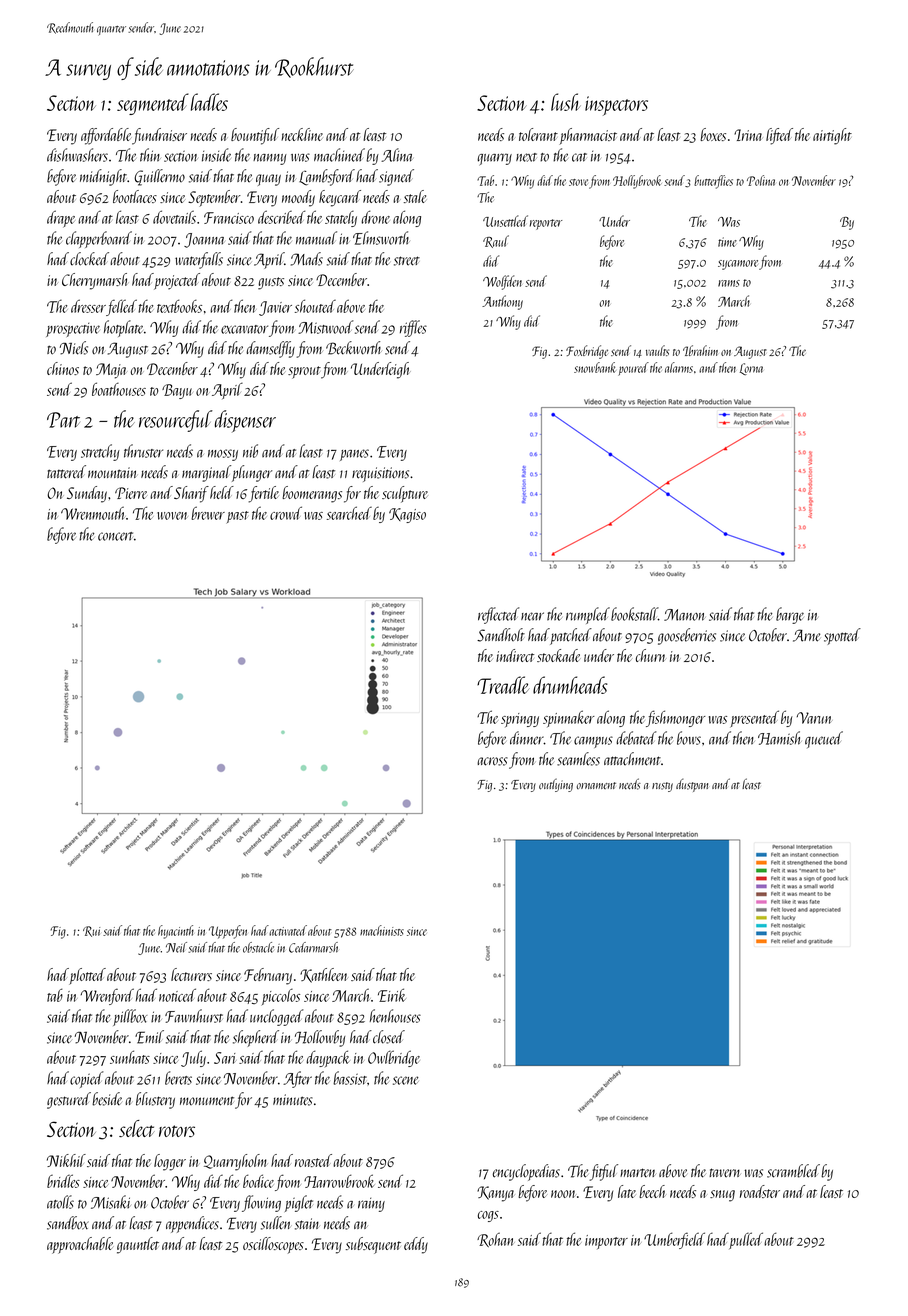  What do you see at coordinates (208, 513) in the page?
I see `brewer` at bounding box center [208, 513].
